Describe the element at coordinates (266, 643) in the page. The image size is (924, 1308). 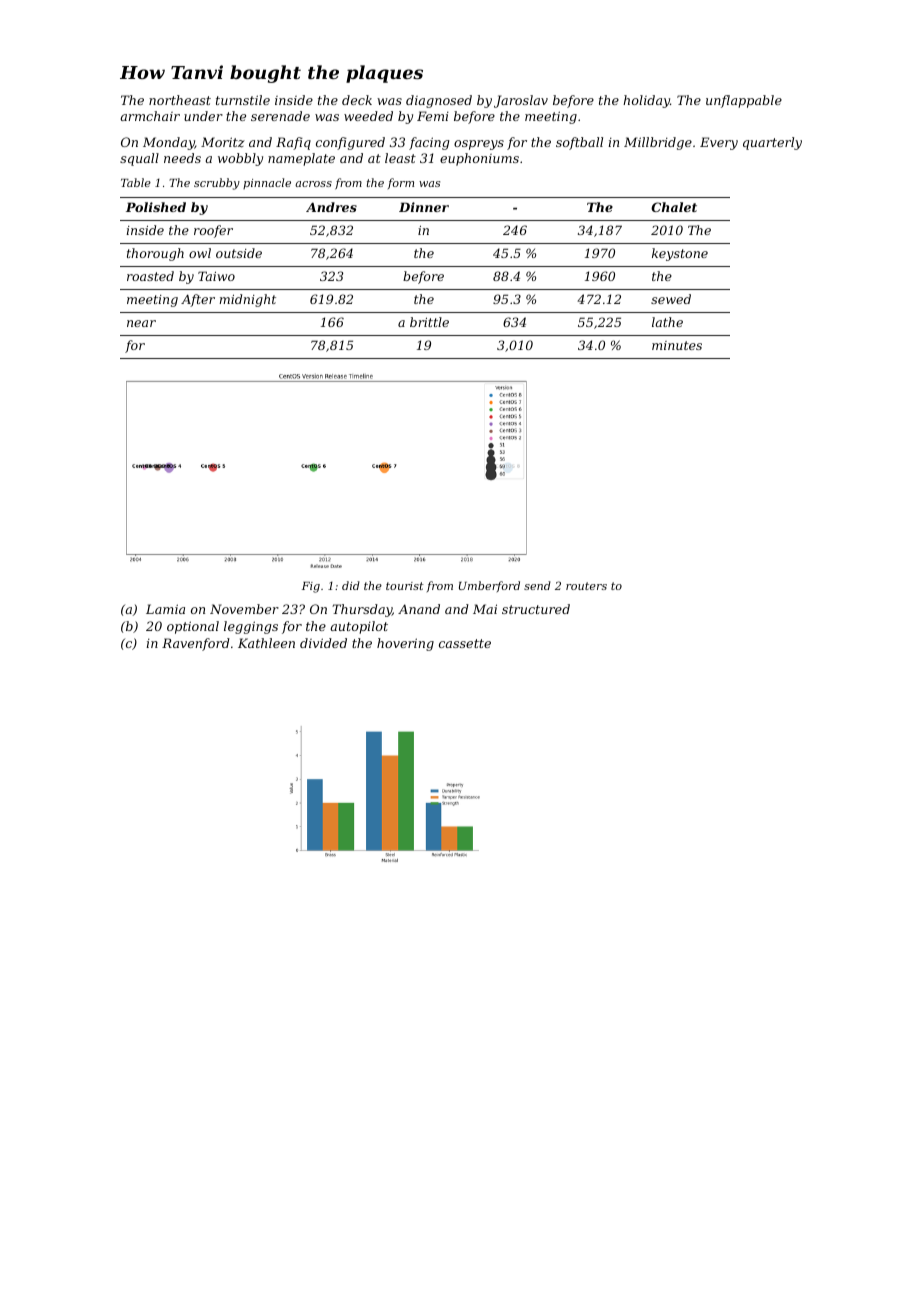
I see `Kathleen` at that location.
